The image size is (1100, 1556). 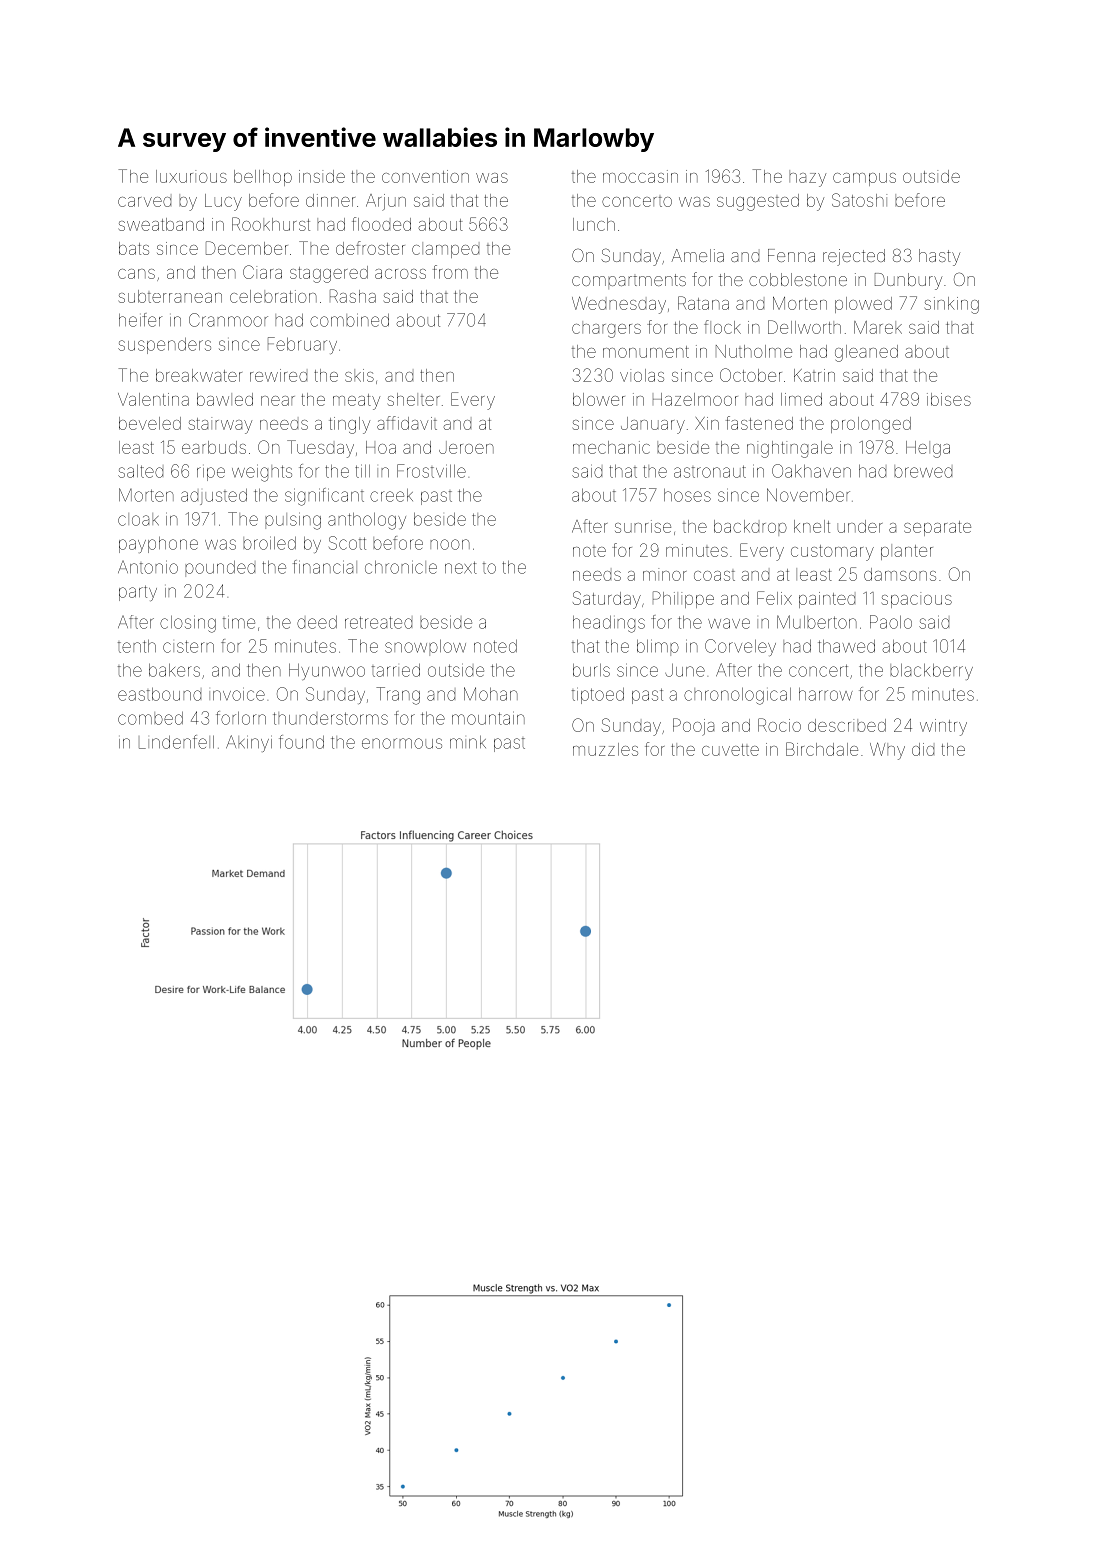 I want to click on Frostville, so click(x=431, y=471).
